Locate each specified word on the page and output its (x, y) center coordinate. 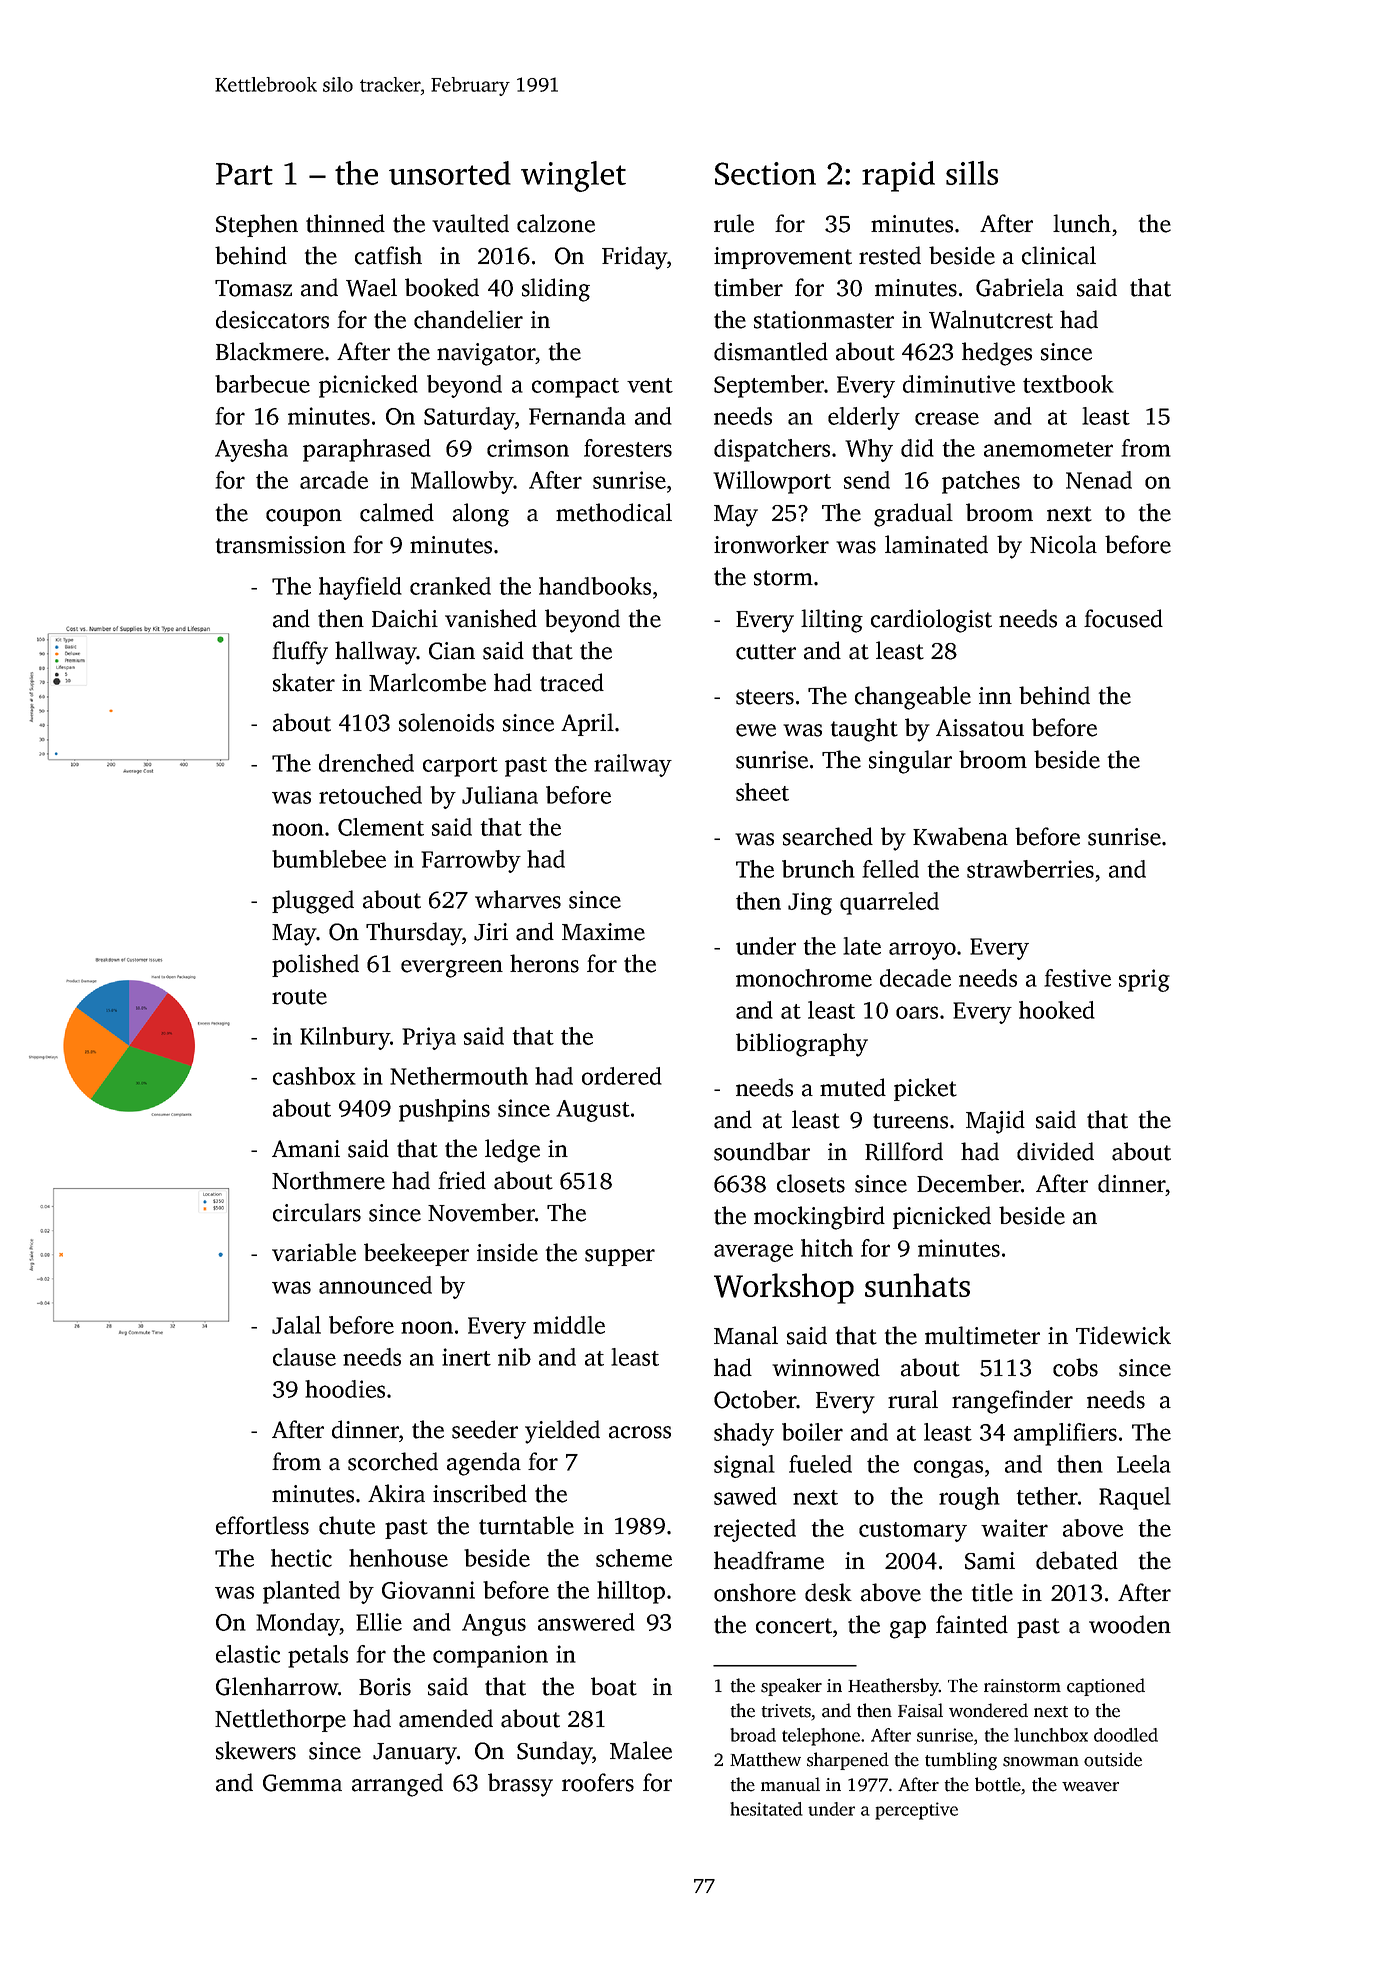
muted (853, 1087)
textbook (1068, 384)
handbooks (595, 586)
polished (315, 965)
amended (446, 1718)
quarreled (889, 903)
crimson (528, 448)
